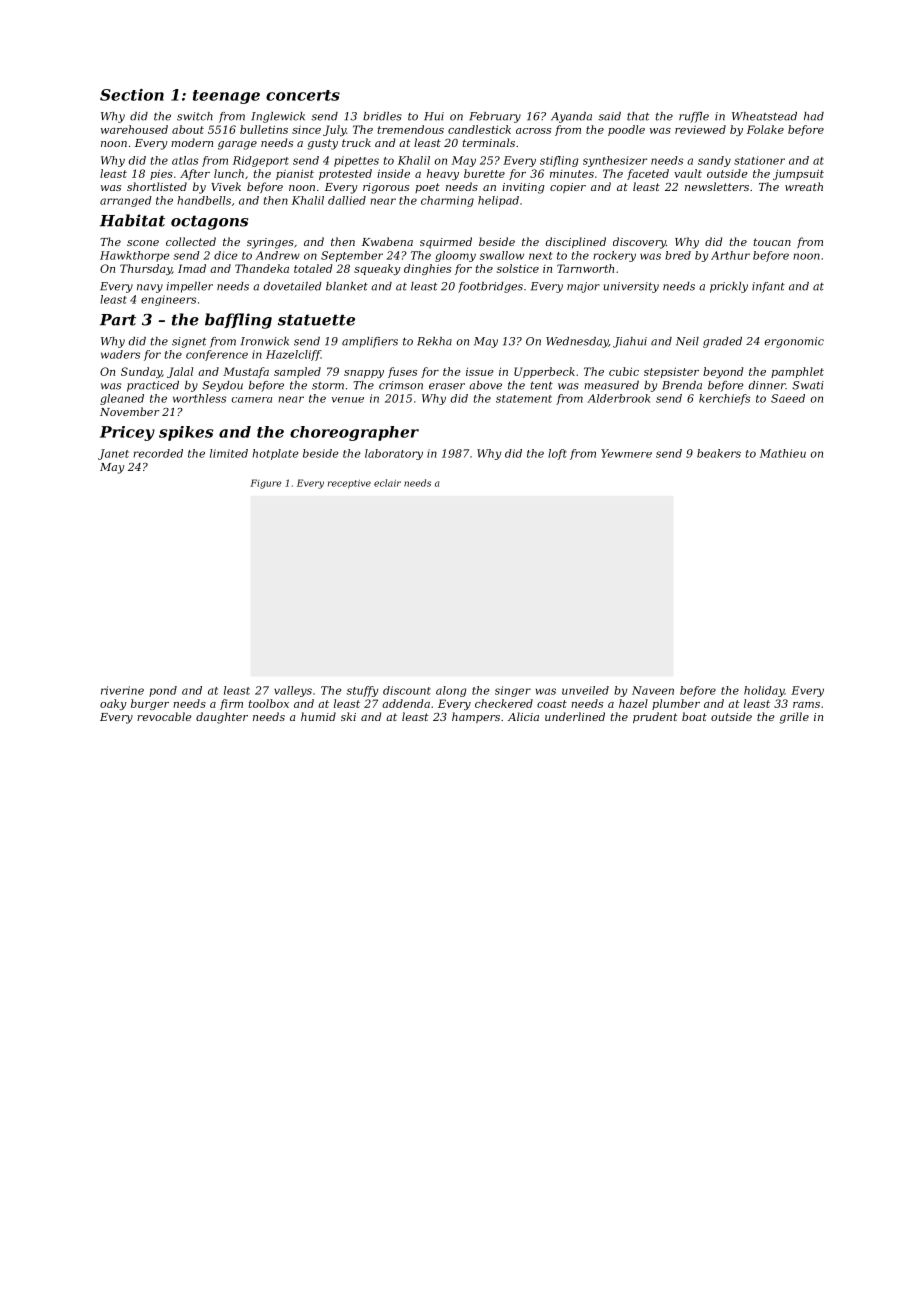 The image size is (924, 1314). I want to click on valleys, so click(293, 691).
